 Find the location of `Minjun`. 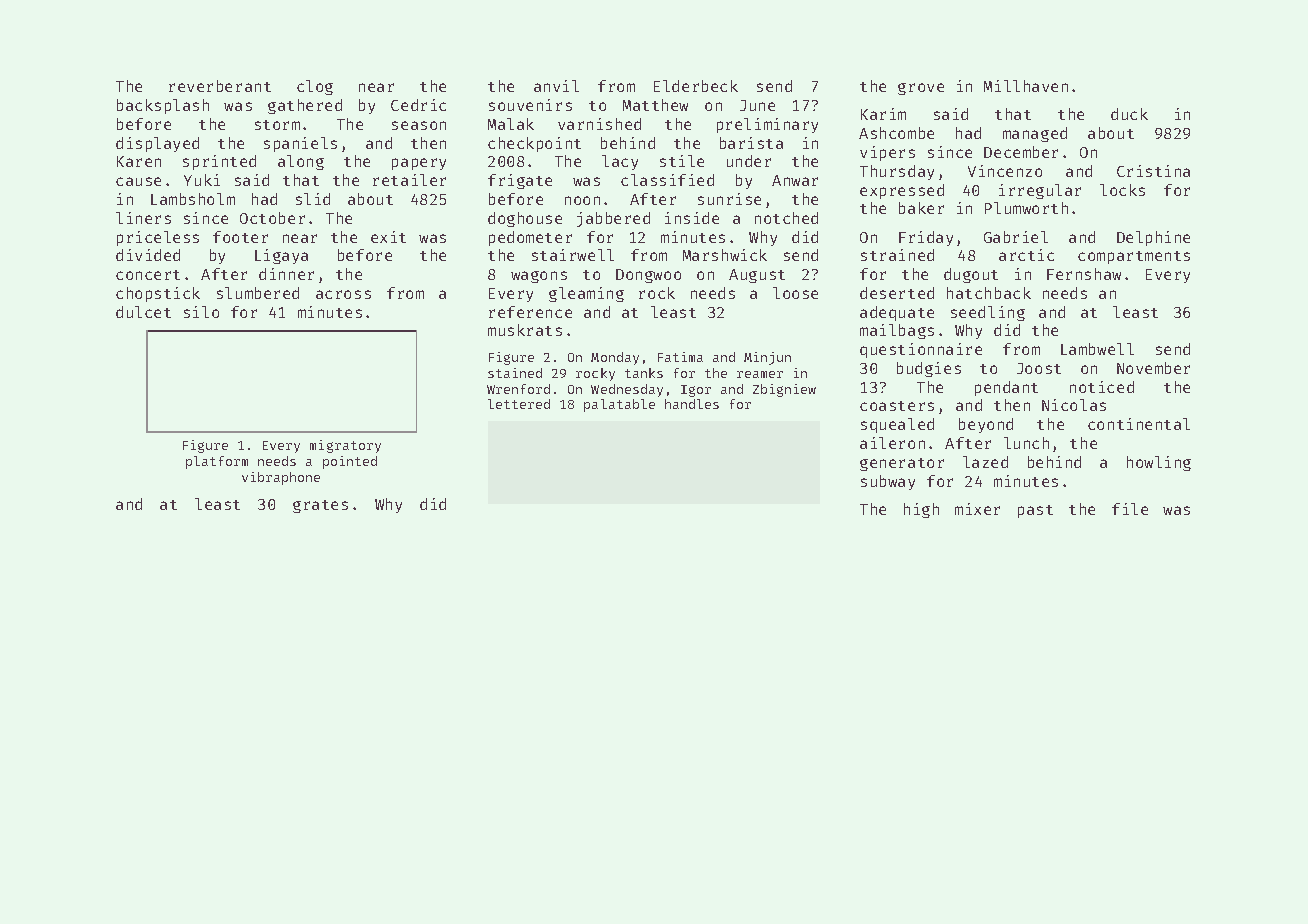

Minjun is located at coordinates (767, 358).
